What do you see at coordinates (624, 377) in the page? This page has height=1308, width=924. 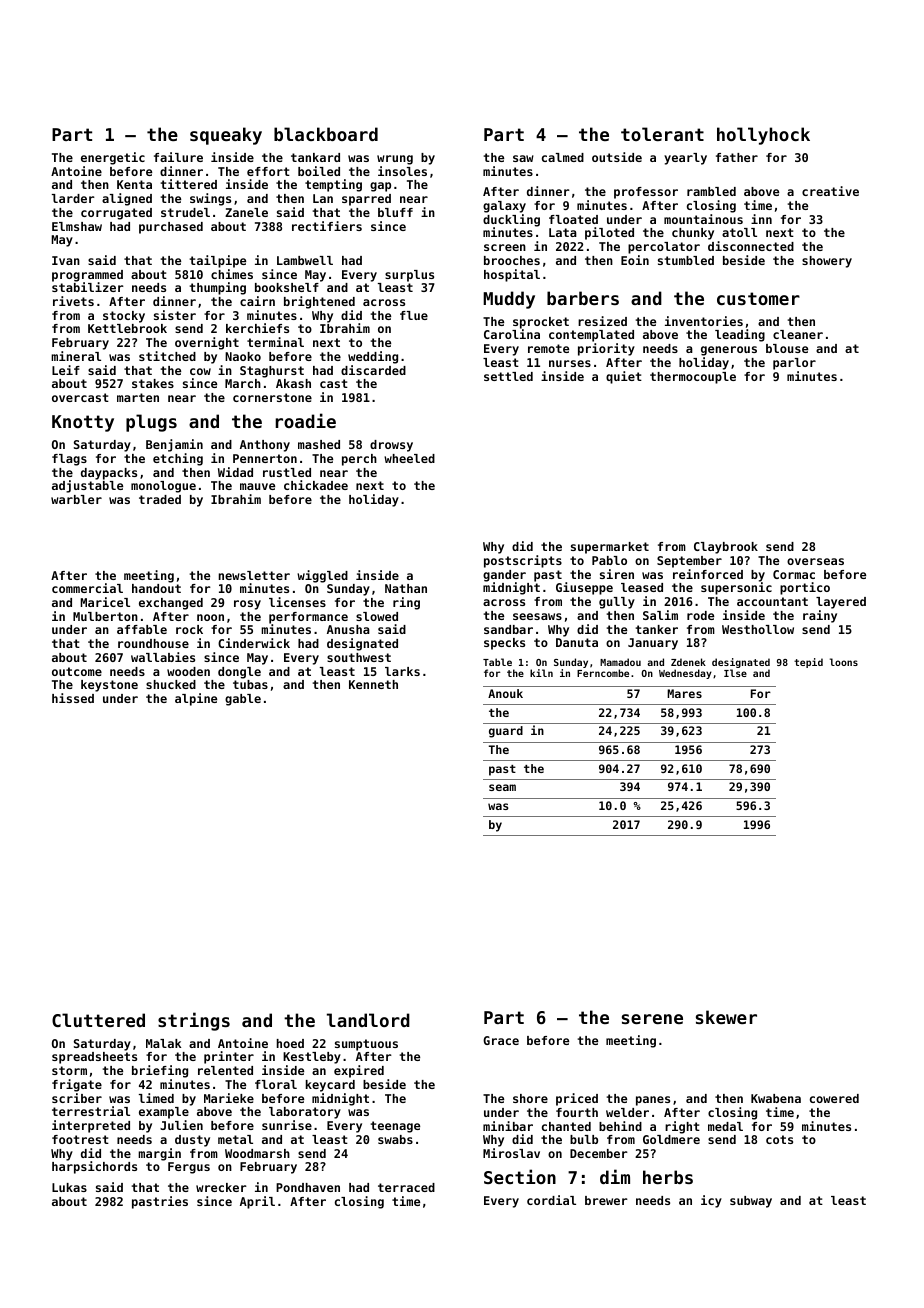 I see `quiet` at bounding box center [624, 377].
